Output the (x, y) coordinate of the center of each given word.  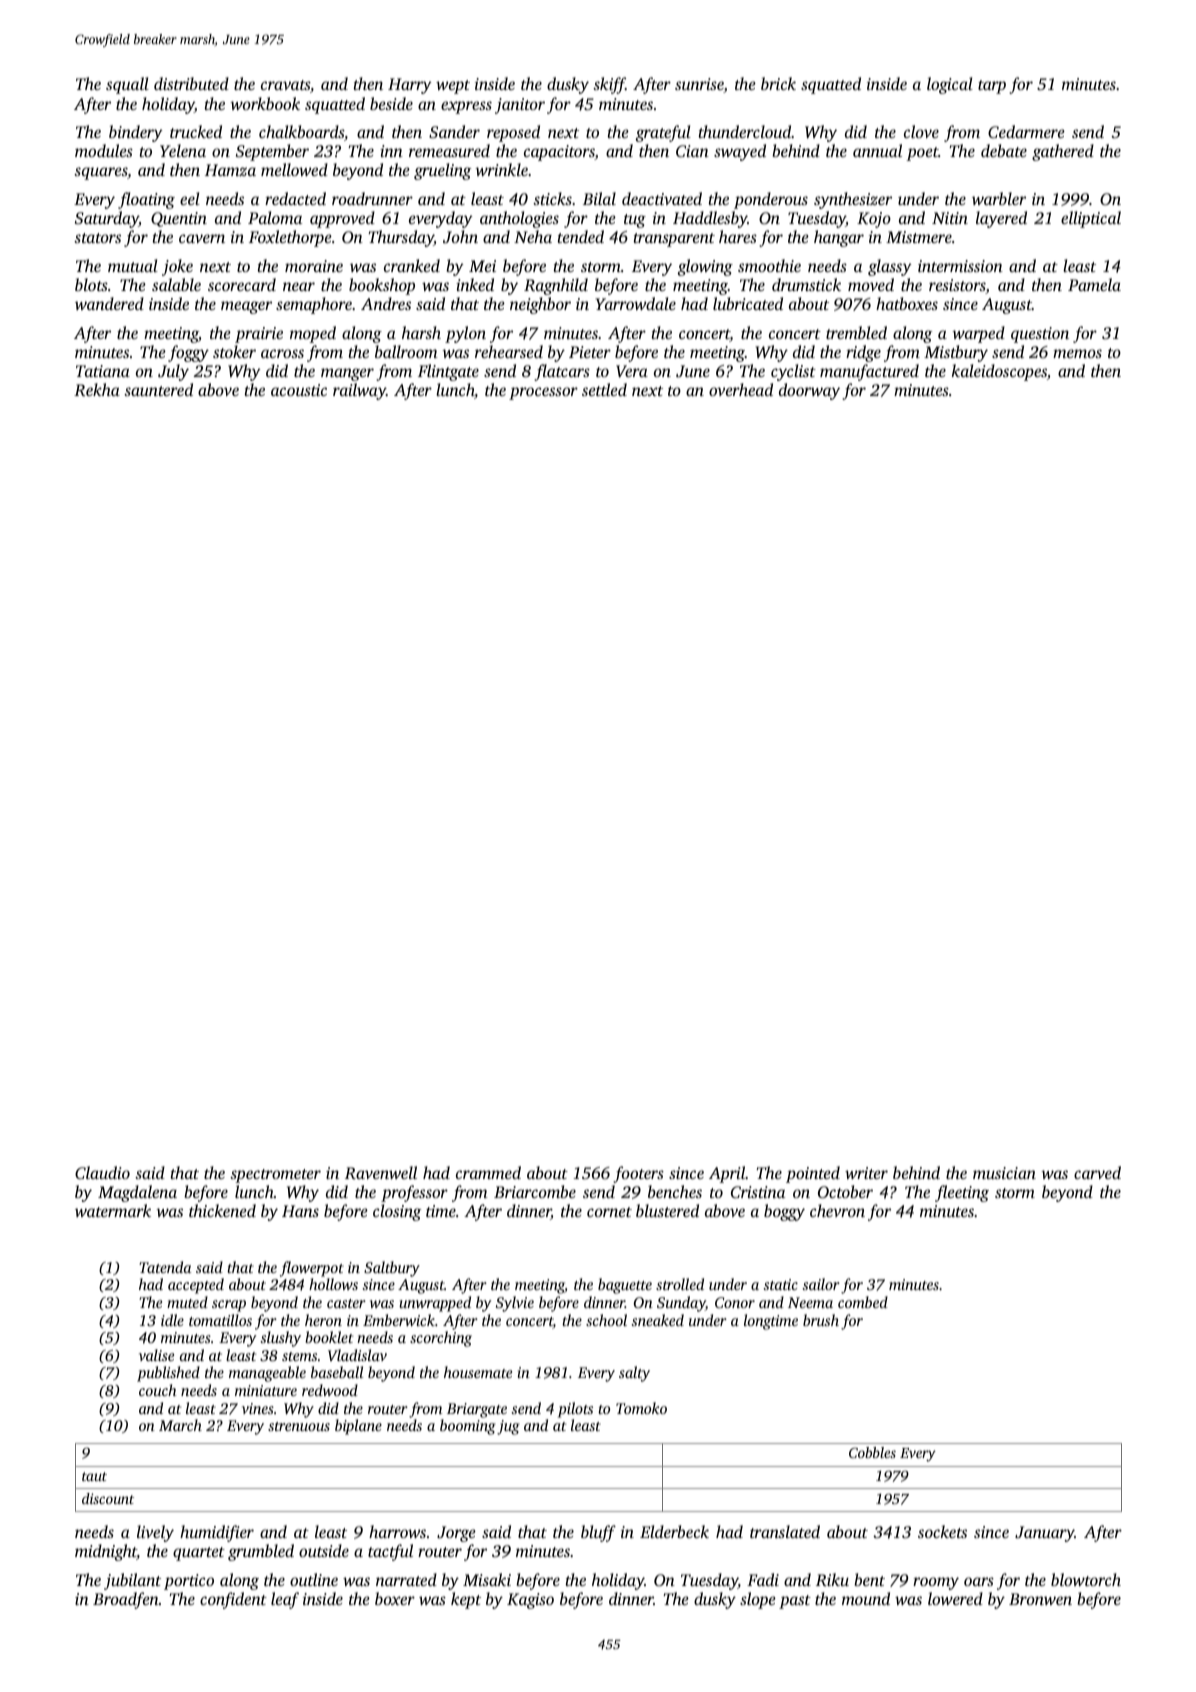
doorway (809, 391)
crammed (488, 1172)
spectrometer (275, 1176)
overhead (741, 389)
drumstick (806, 284)
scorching (441, 1339)
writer (866, 1173)
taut (94, 1476)
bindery (136, 133)
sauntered (158, 389)
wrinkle (501, 169)
